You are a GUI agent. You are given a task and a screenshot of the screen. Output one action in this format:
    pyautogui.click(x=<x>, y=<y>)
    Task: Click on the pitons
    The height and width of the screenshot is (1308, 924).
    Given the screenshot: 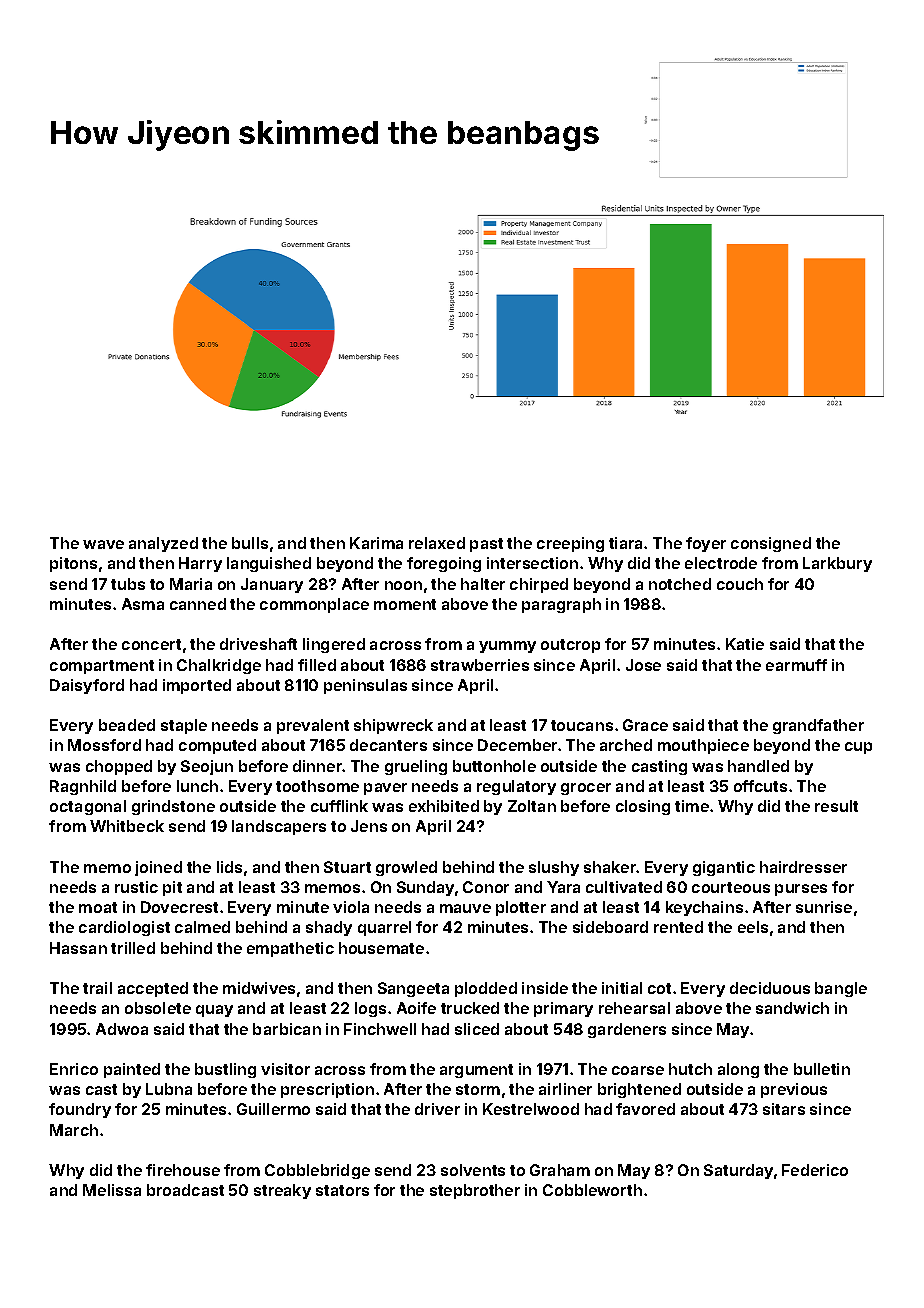 What is the action you would take?
    pyautogui.click(x=73, y=564)
